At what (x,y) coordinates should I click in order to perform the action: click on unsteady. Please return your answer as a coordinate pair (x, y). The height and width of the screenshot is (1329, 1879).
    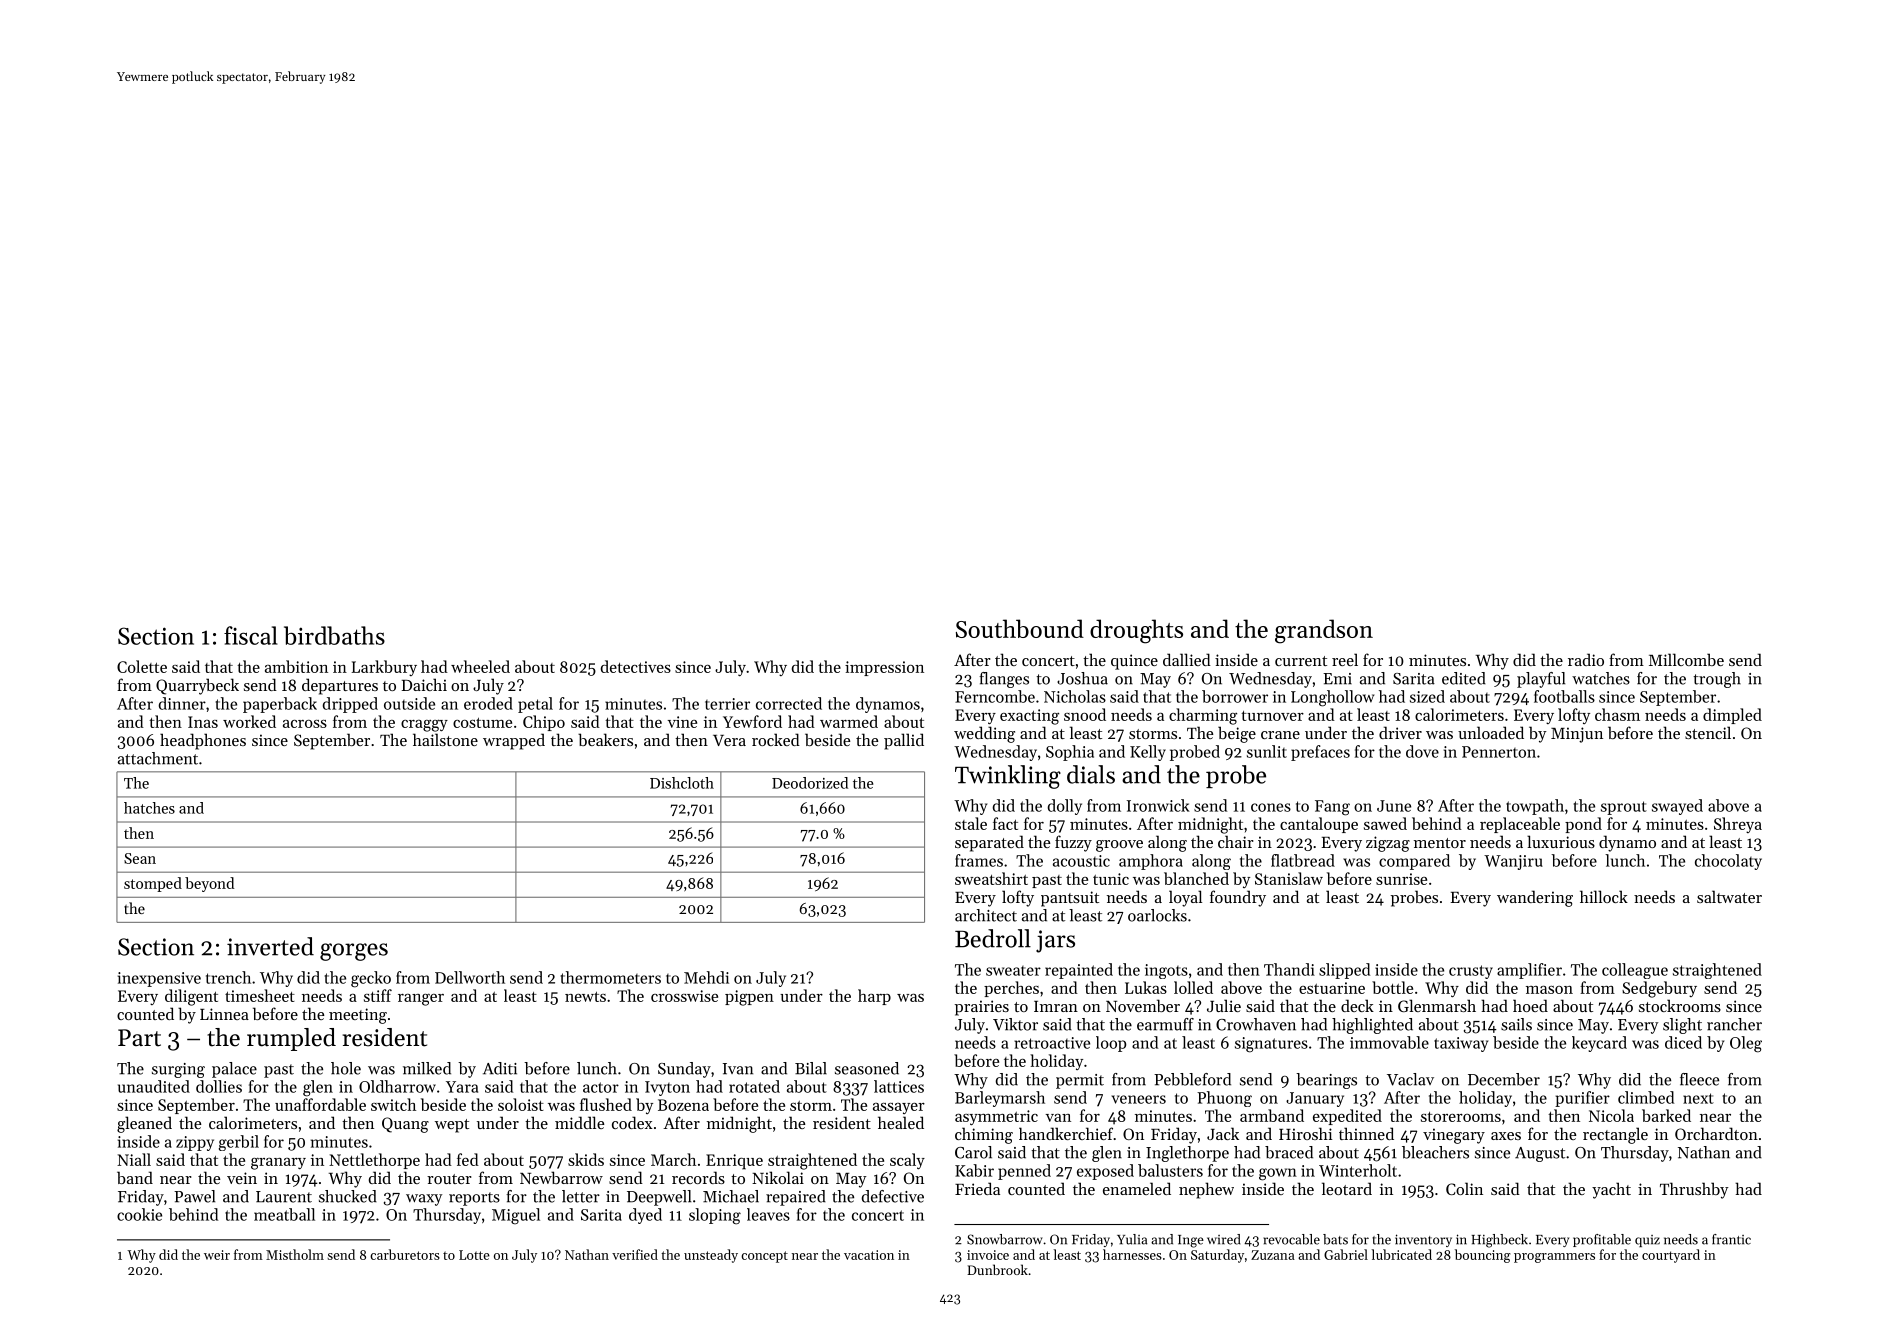
    Looking at the image, I should click on (711, 1256).
